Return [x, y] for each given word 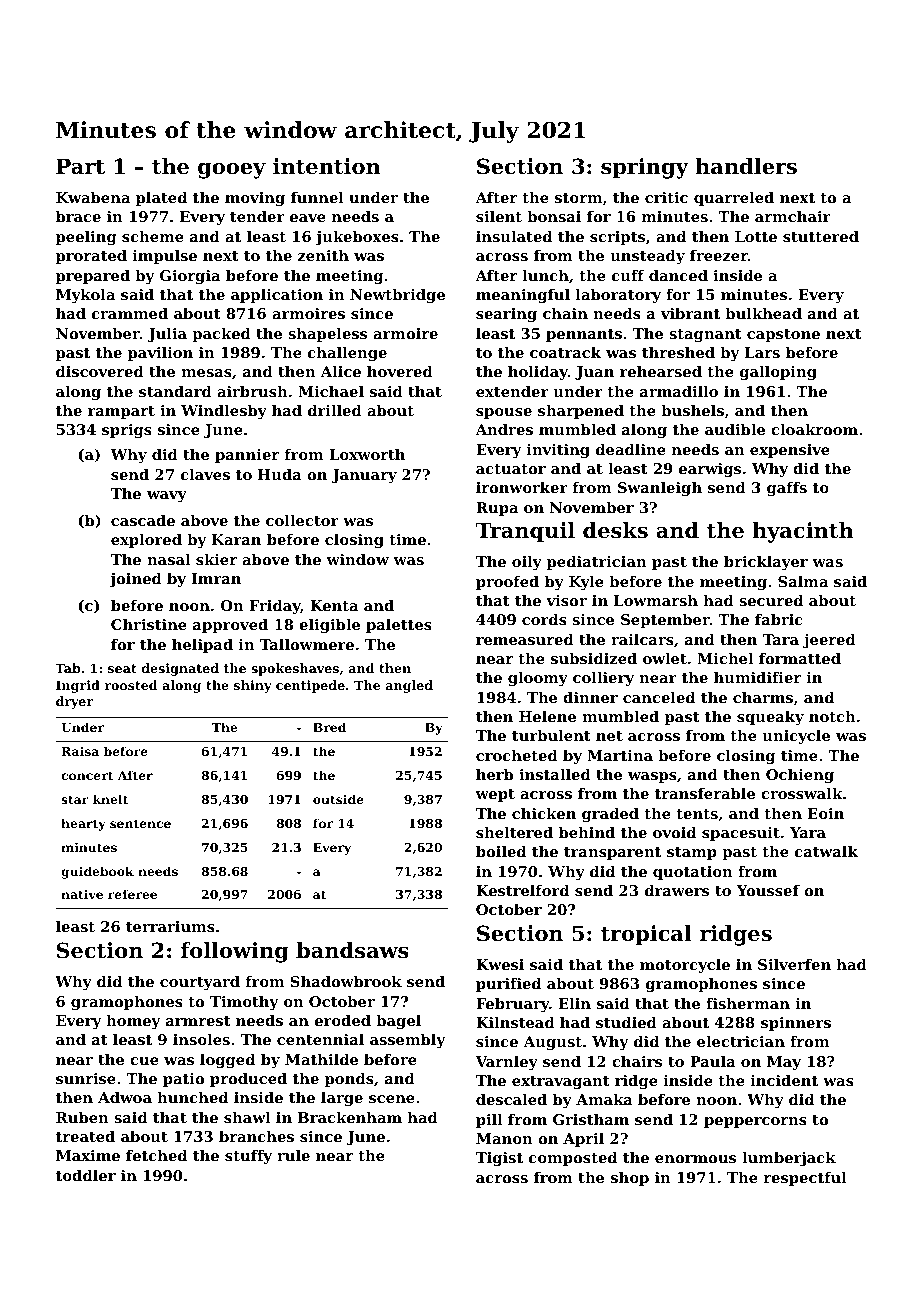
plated [161, 199]
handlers [746, 166]
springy [645, 168]
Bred [329, 727]
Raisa [80, 751]
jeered [829, 641]
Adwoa [125, 1097]
